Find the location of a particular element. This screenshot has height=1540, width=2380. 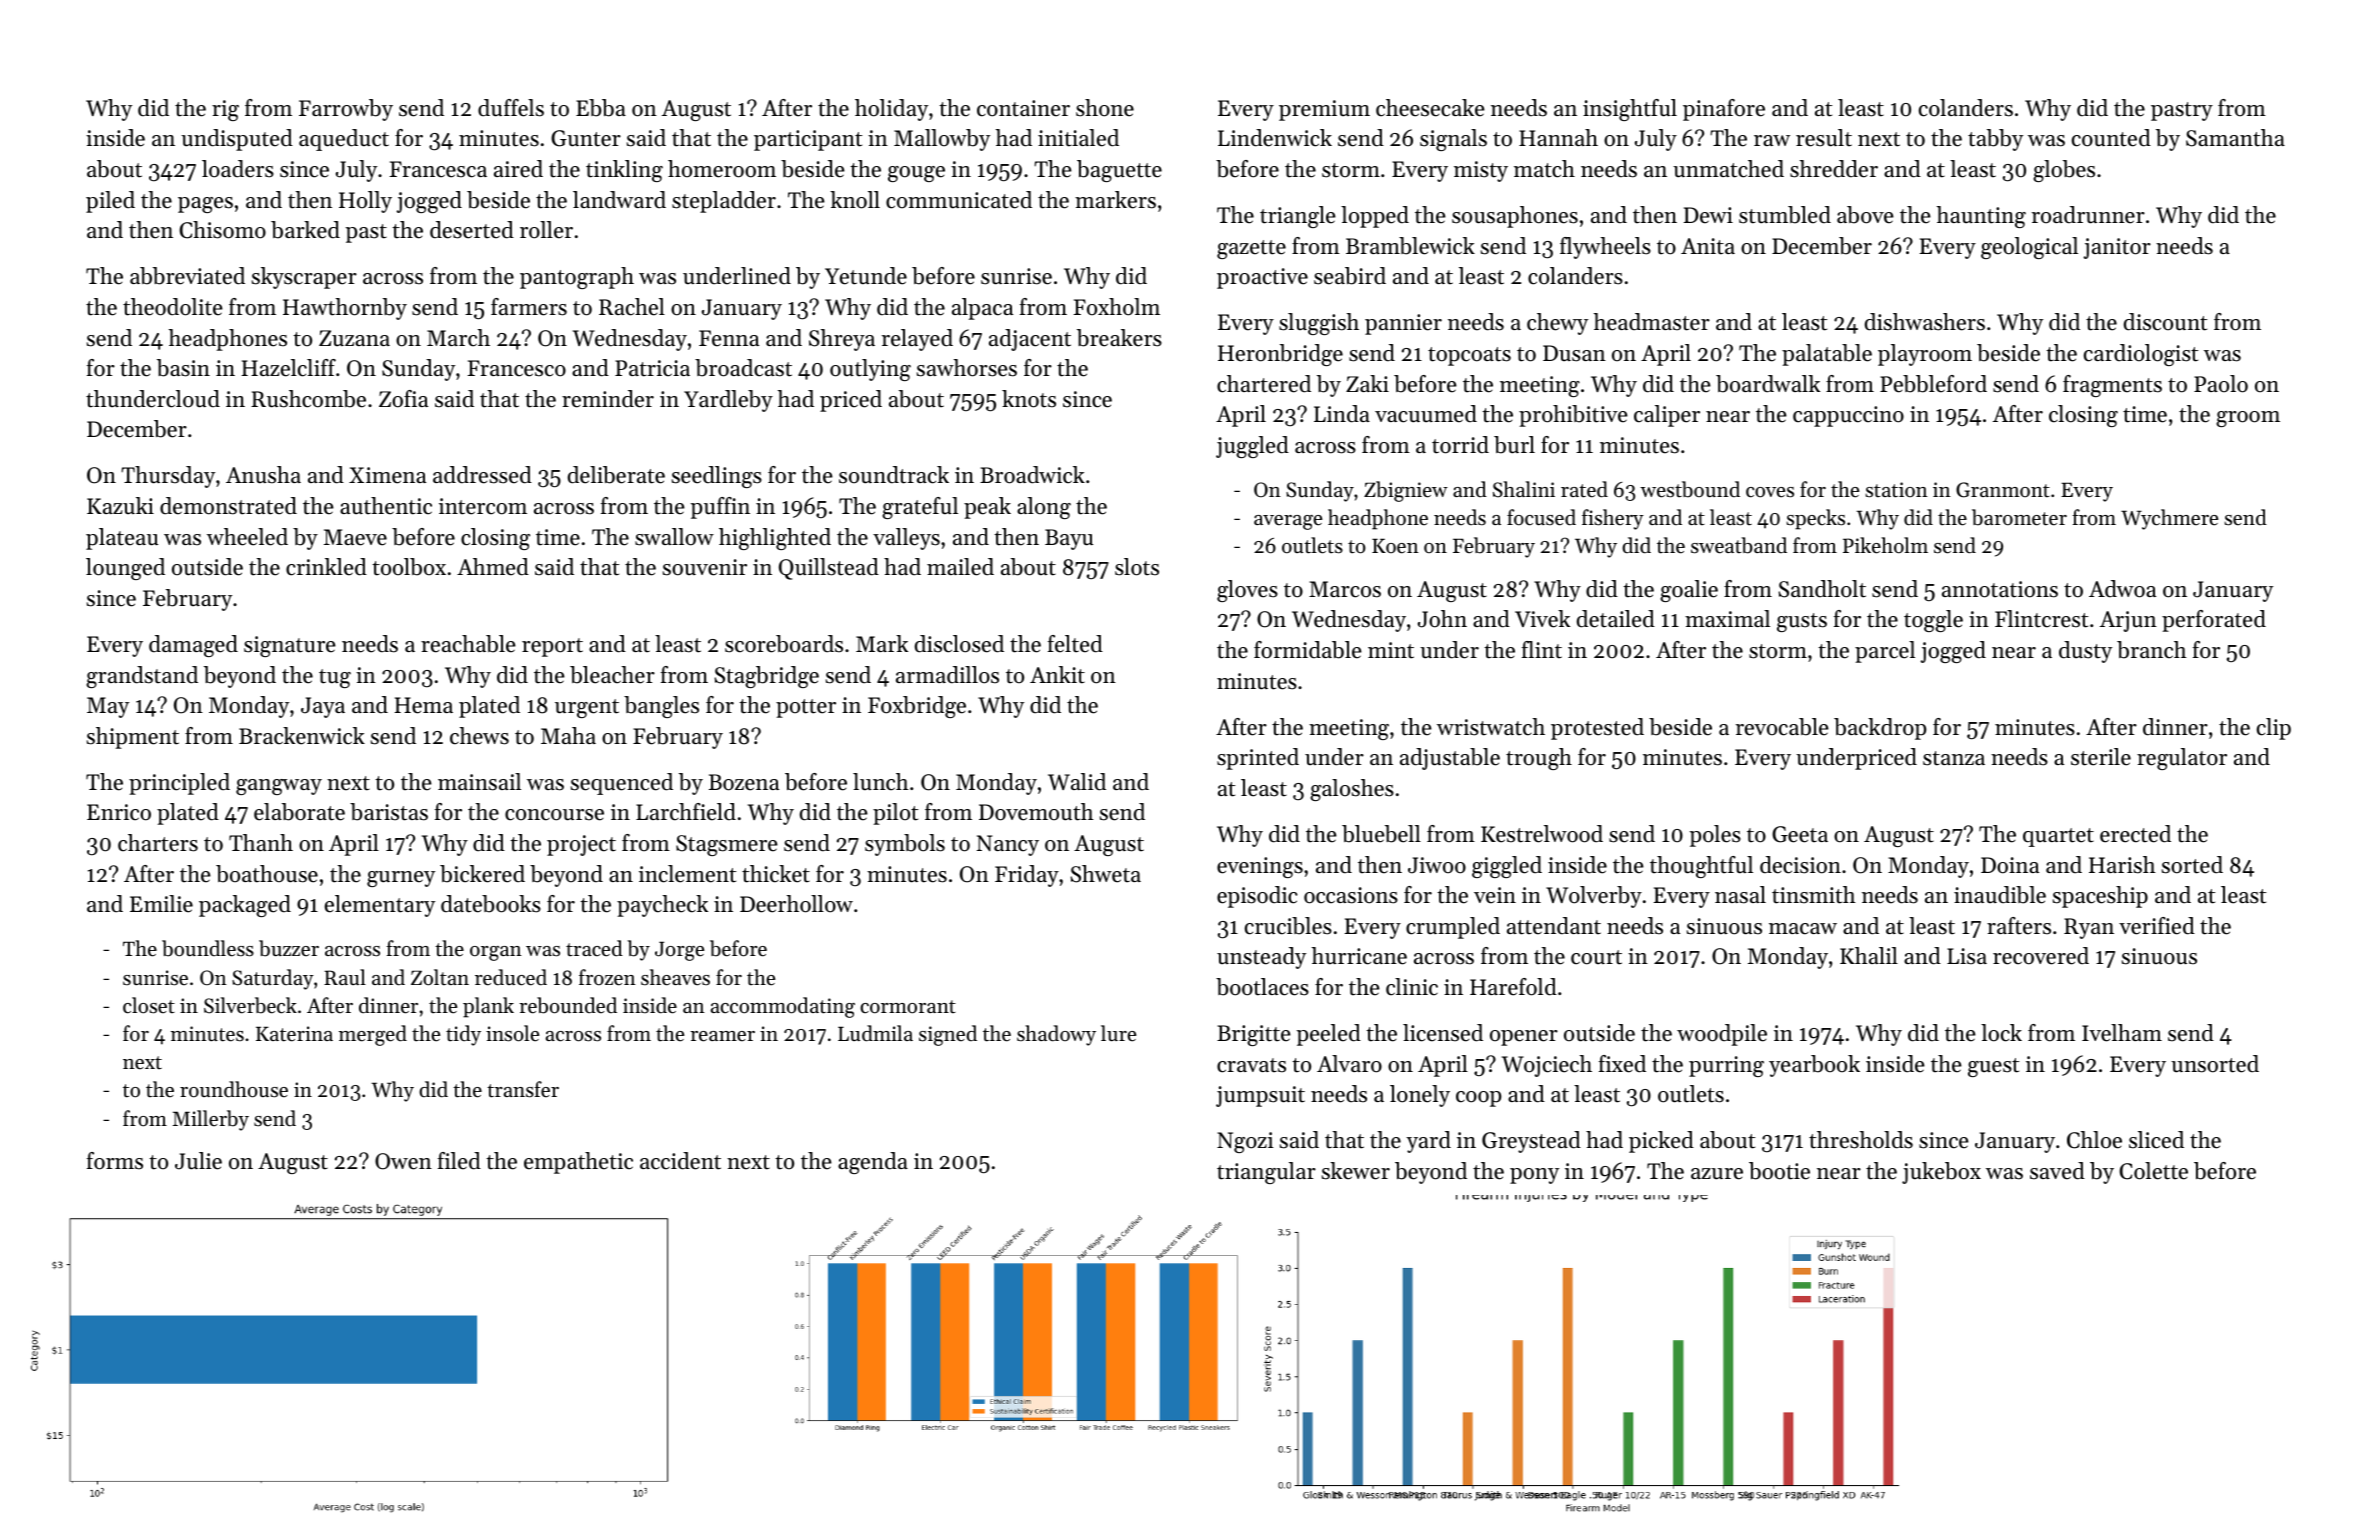

pinafore is located at coordinates (1724, 110).
